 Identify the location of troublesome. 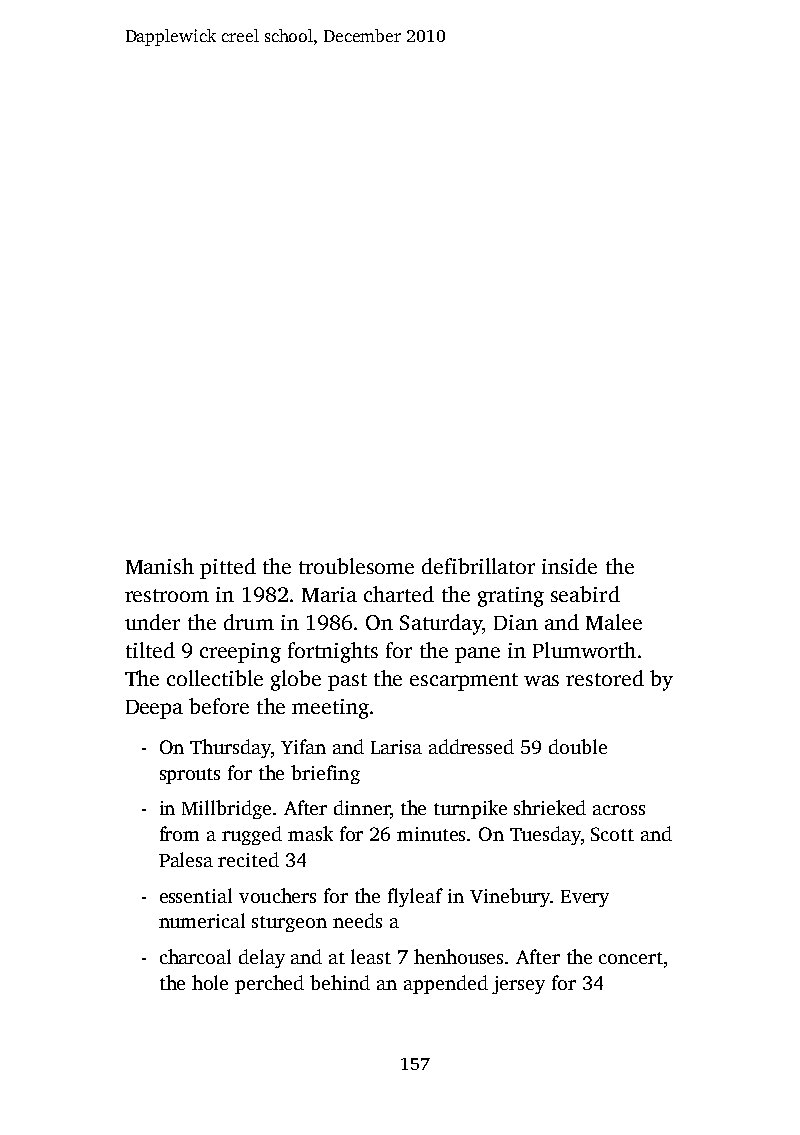
(356, 566).
